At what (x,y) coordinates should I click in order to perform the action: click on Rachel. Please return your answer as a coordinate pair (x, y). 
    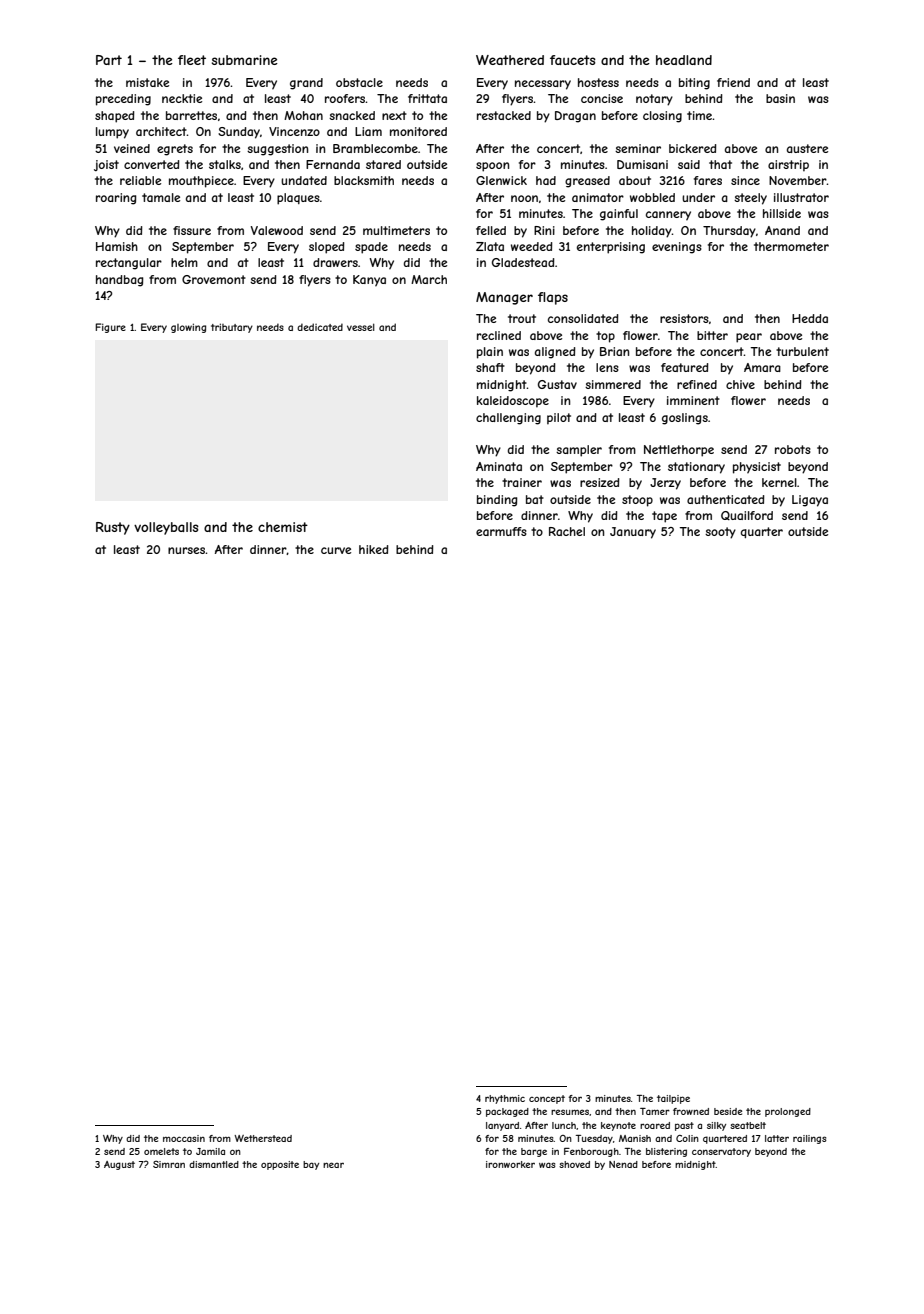
    Looking at the image, I should click on (567, 531).
